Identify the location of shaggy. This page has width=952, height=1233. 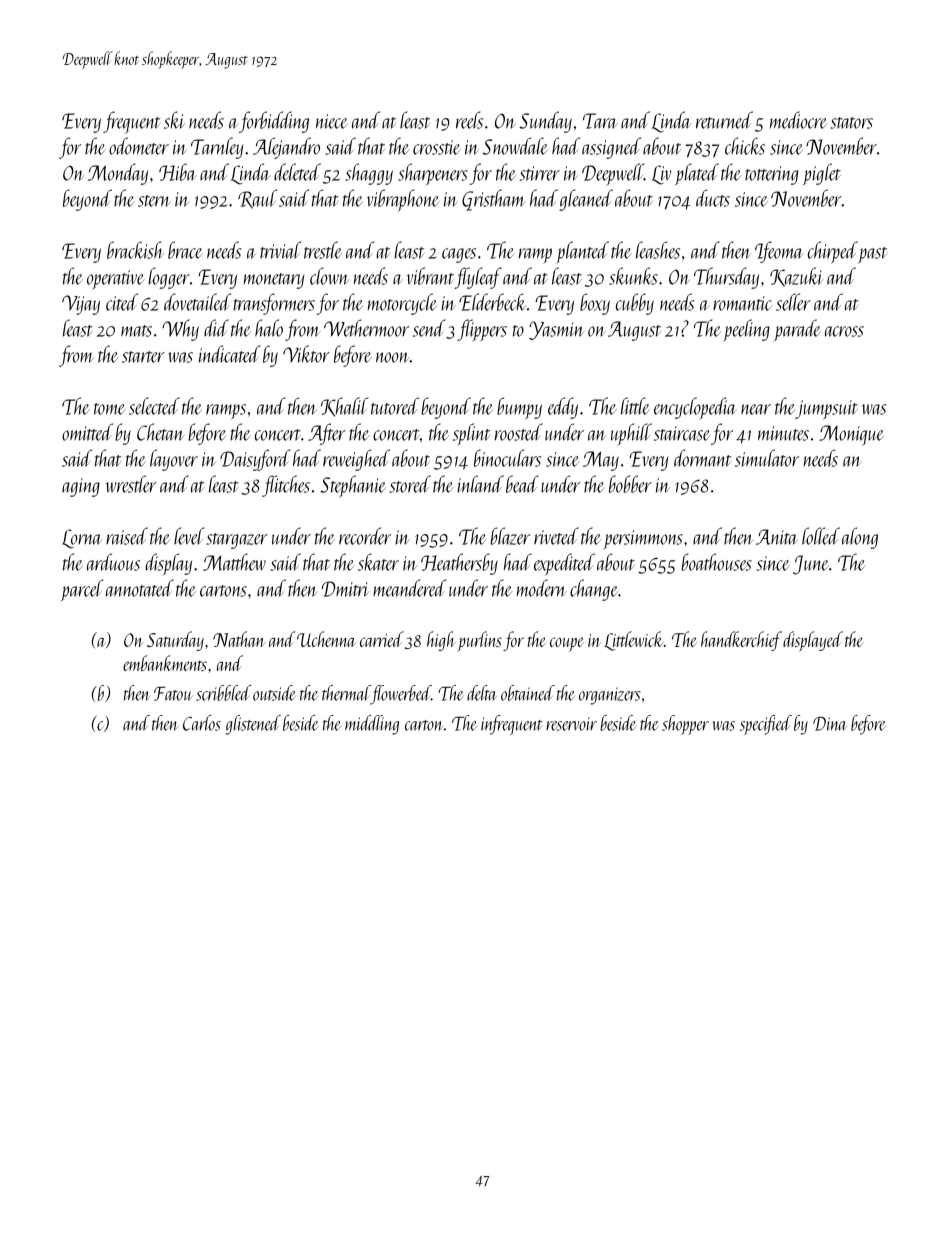
(369, 174).
